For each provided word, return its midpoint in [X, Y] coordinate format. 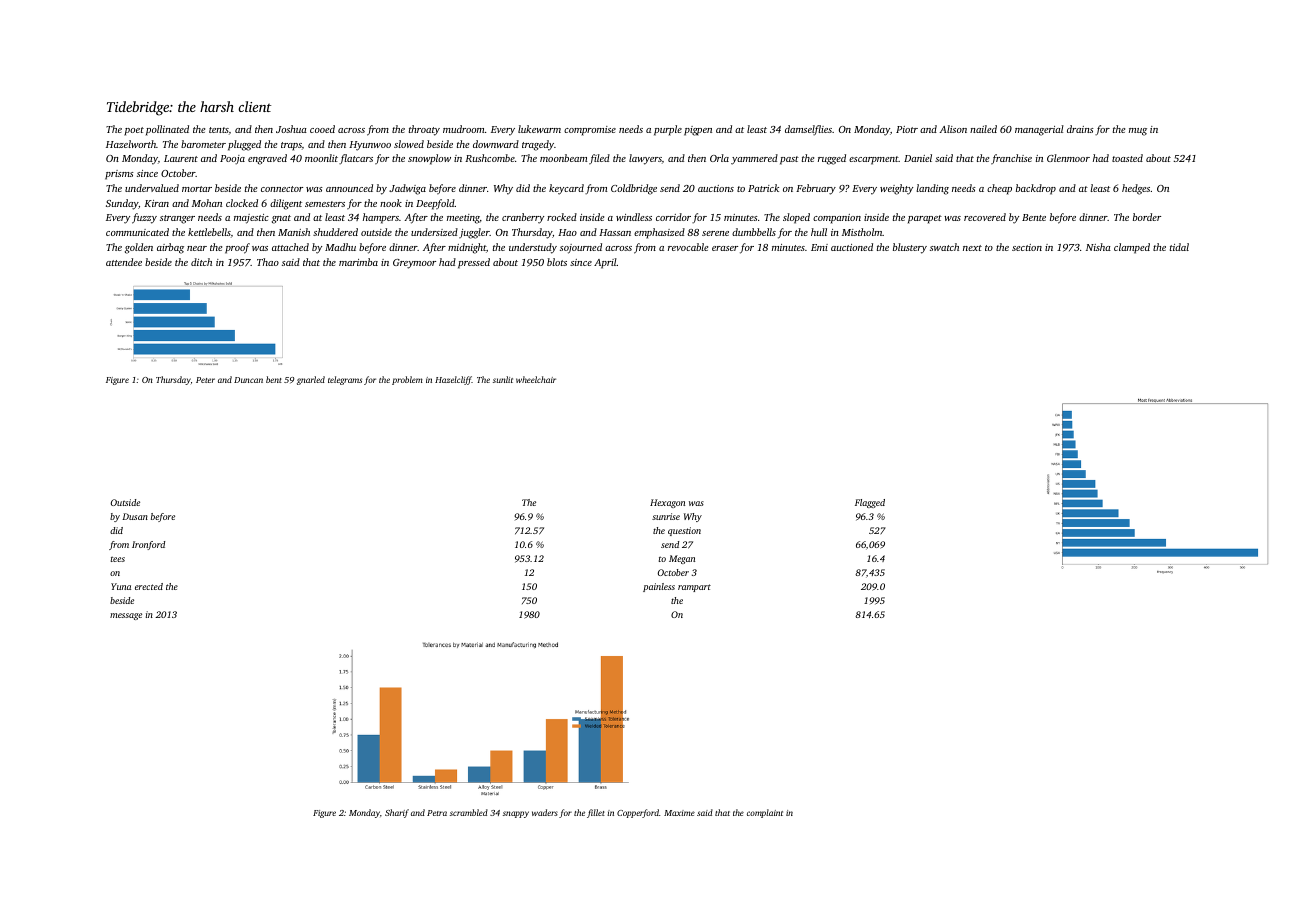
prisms [119, 175]
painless [659, 587]
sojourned [581, 248]
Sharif [397, 813]
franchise [1011, 159]
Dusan [135, 516]
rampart [694, 588]
